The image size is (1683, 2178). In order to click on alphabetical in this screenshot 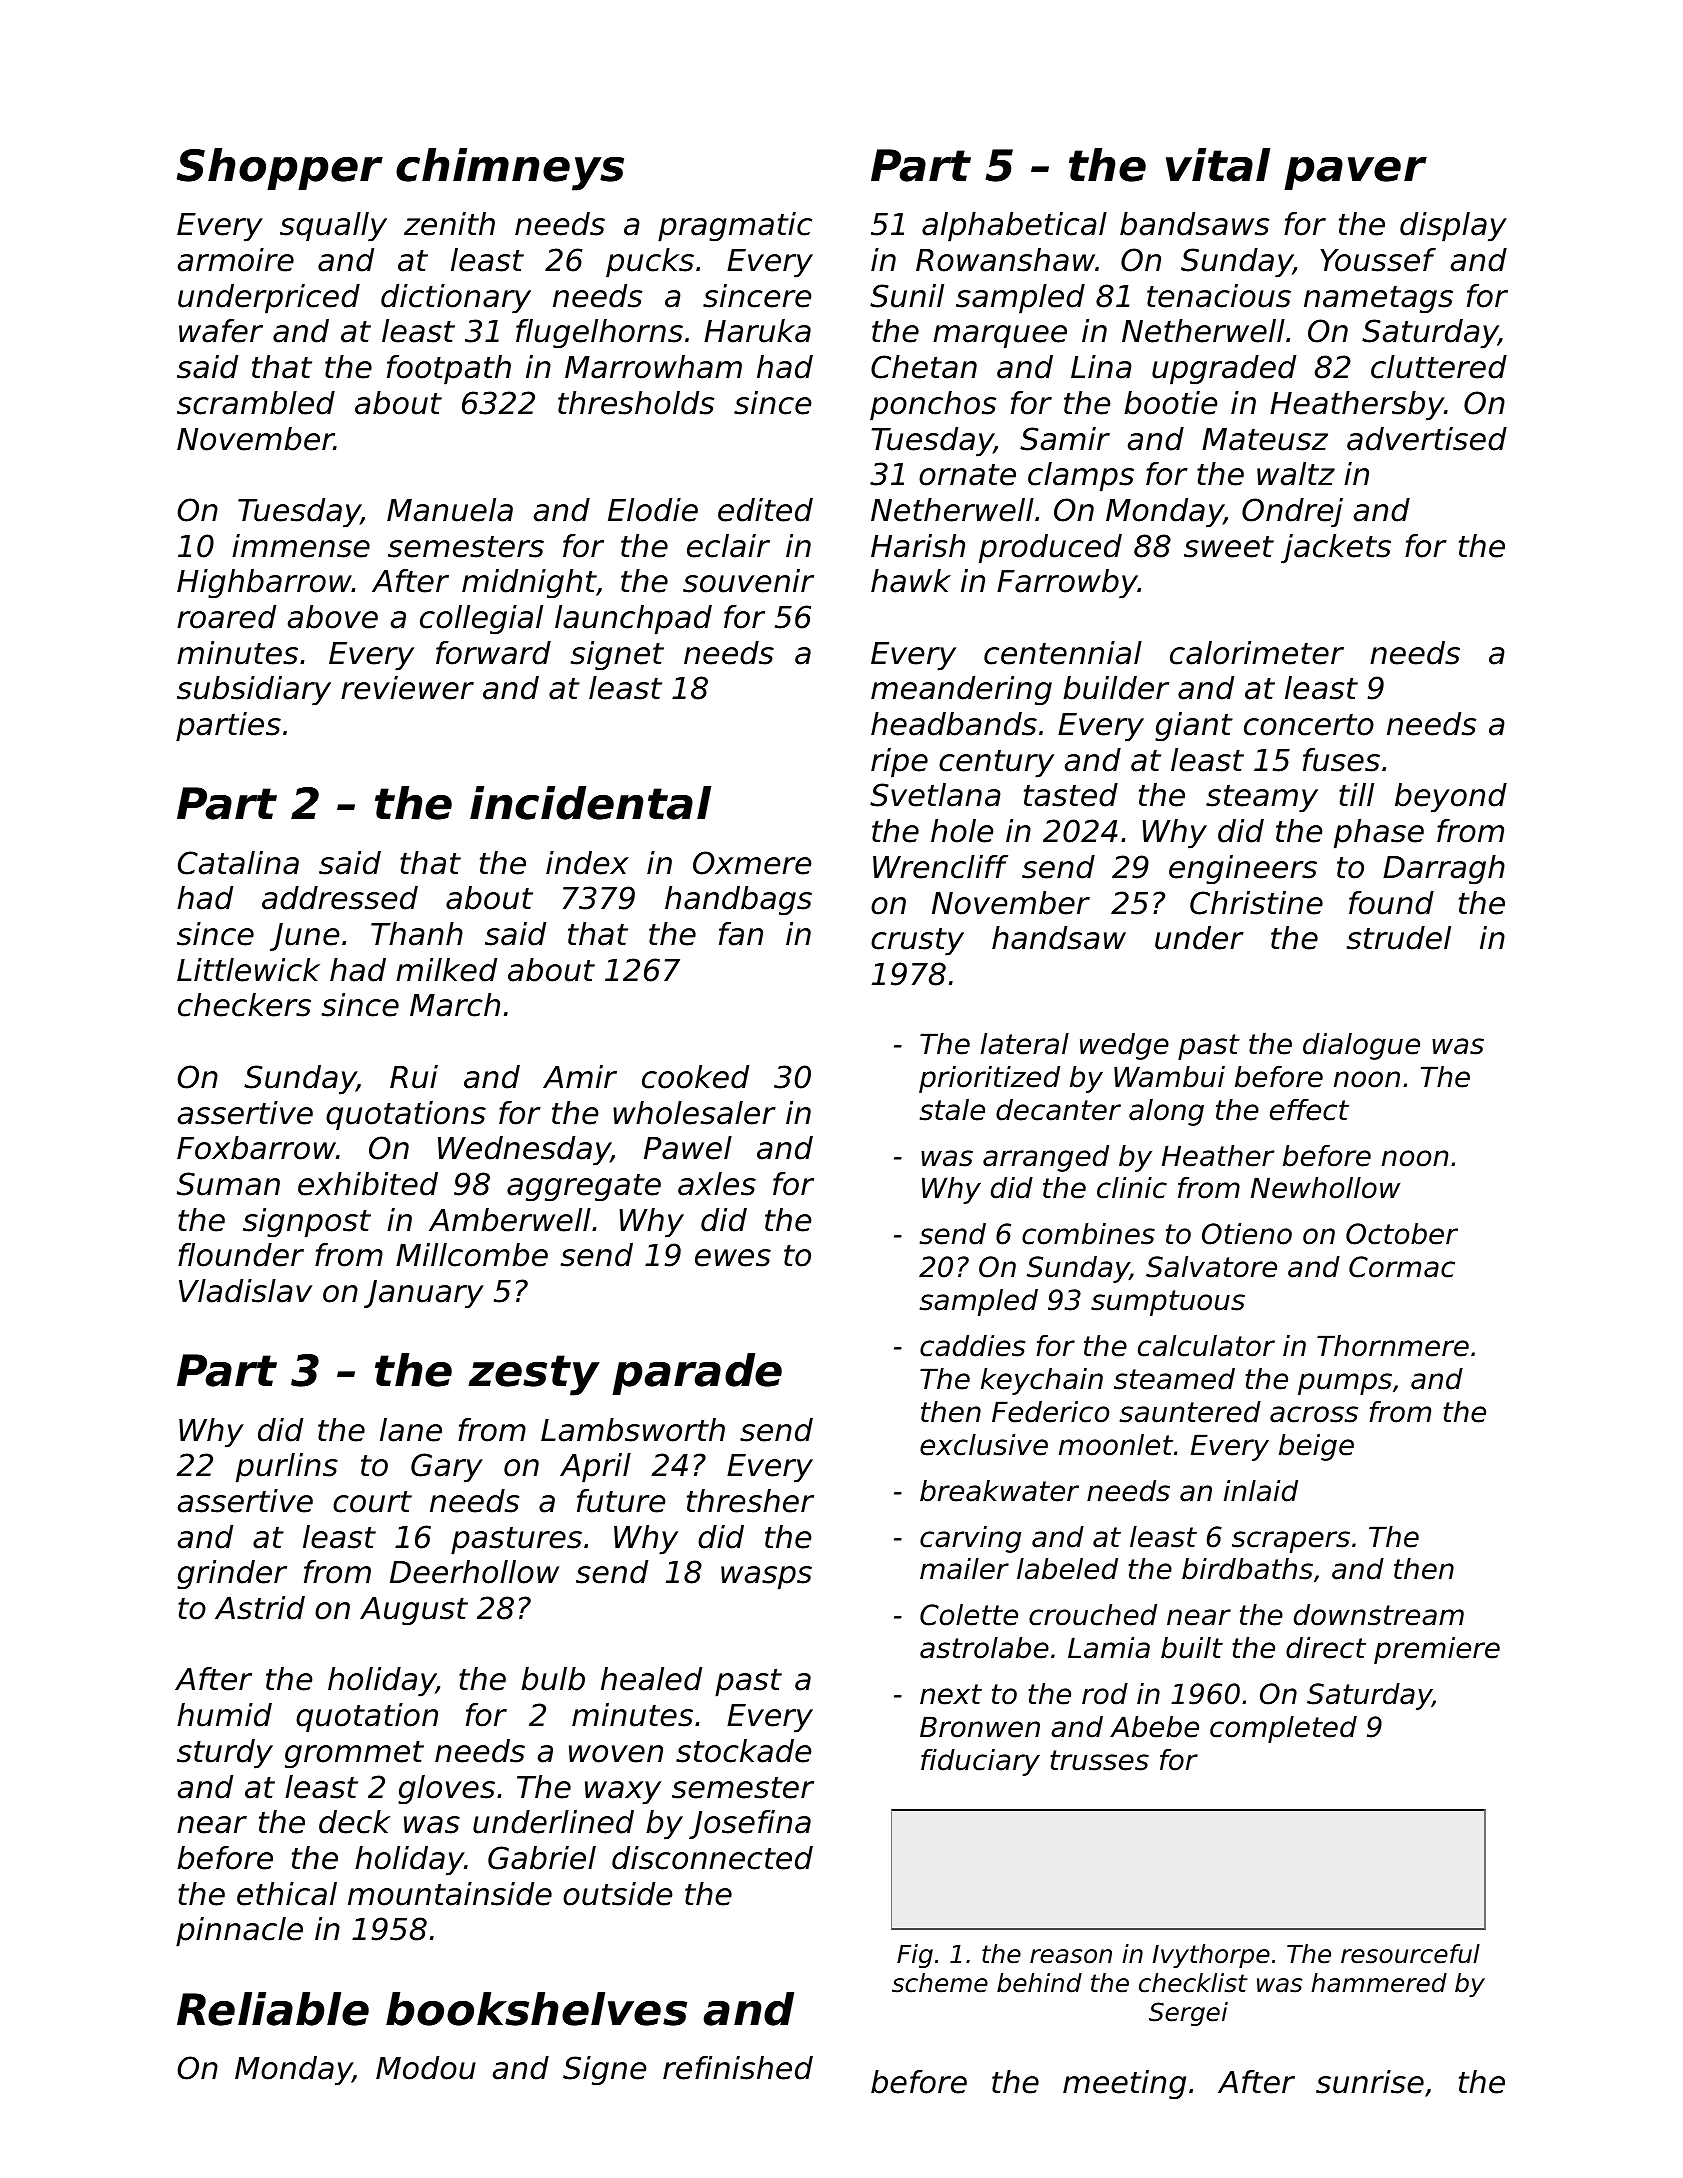, I will do `click(1014, 227)`.
